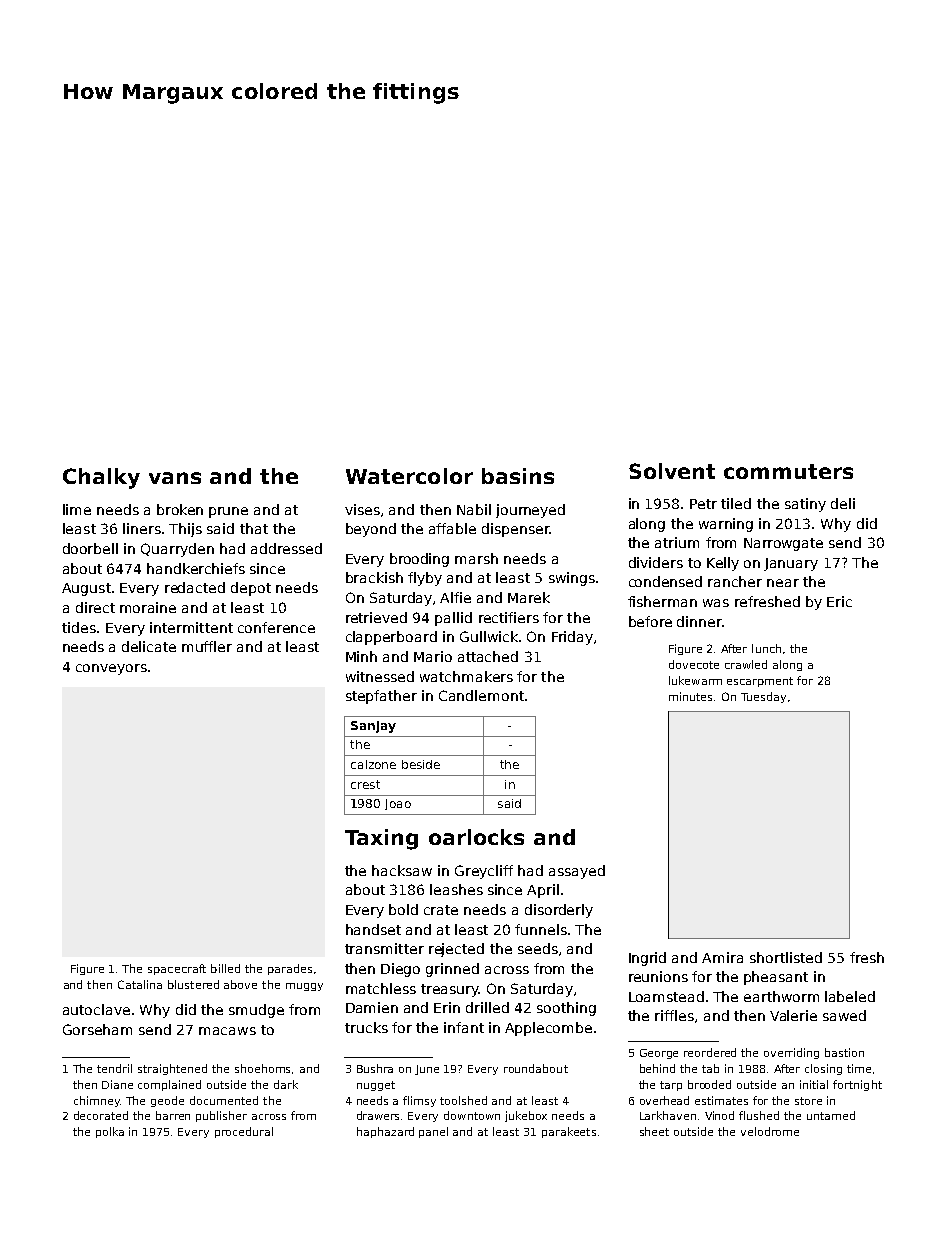  What do you see at coordinates (421, 764) in the screenshot?
I see `beside` at bounding box center [421, 764].
